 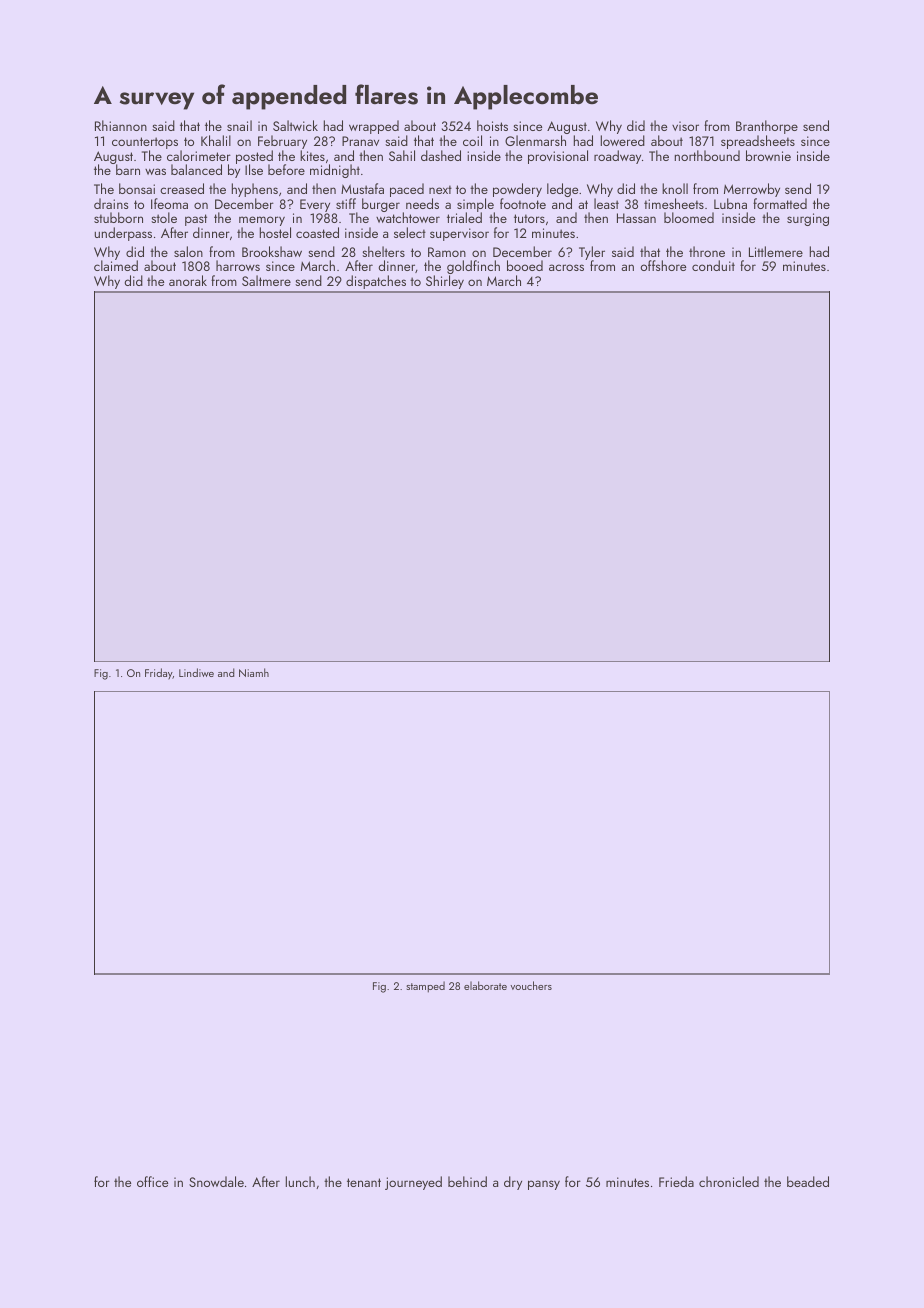 What do you see at coordinates (425, 987) in the screenshot?
I see `stamped` at bounding box center [425, 987].
